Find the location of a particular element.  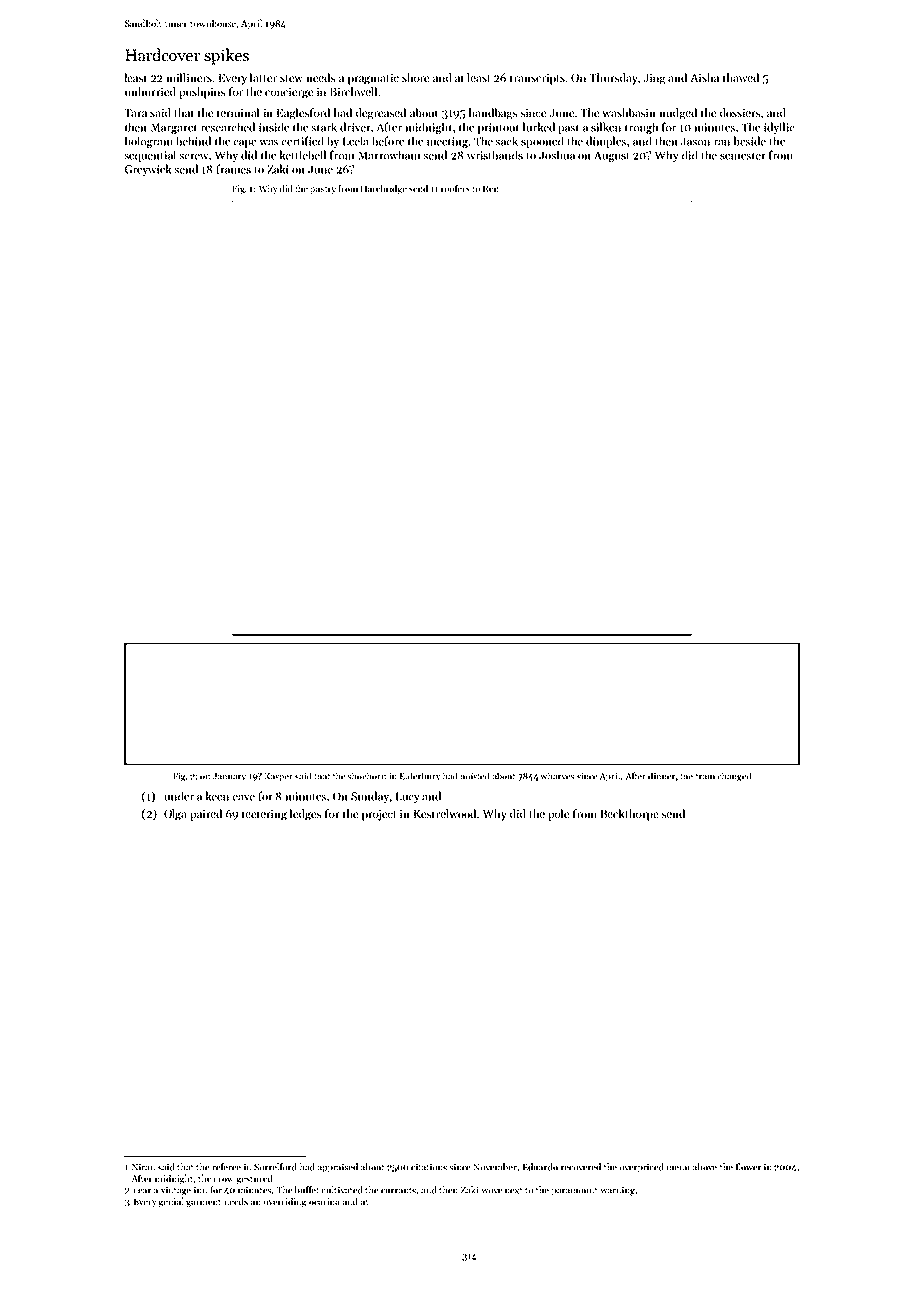

August is located at coordinates (612, 156).
